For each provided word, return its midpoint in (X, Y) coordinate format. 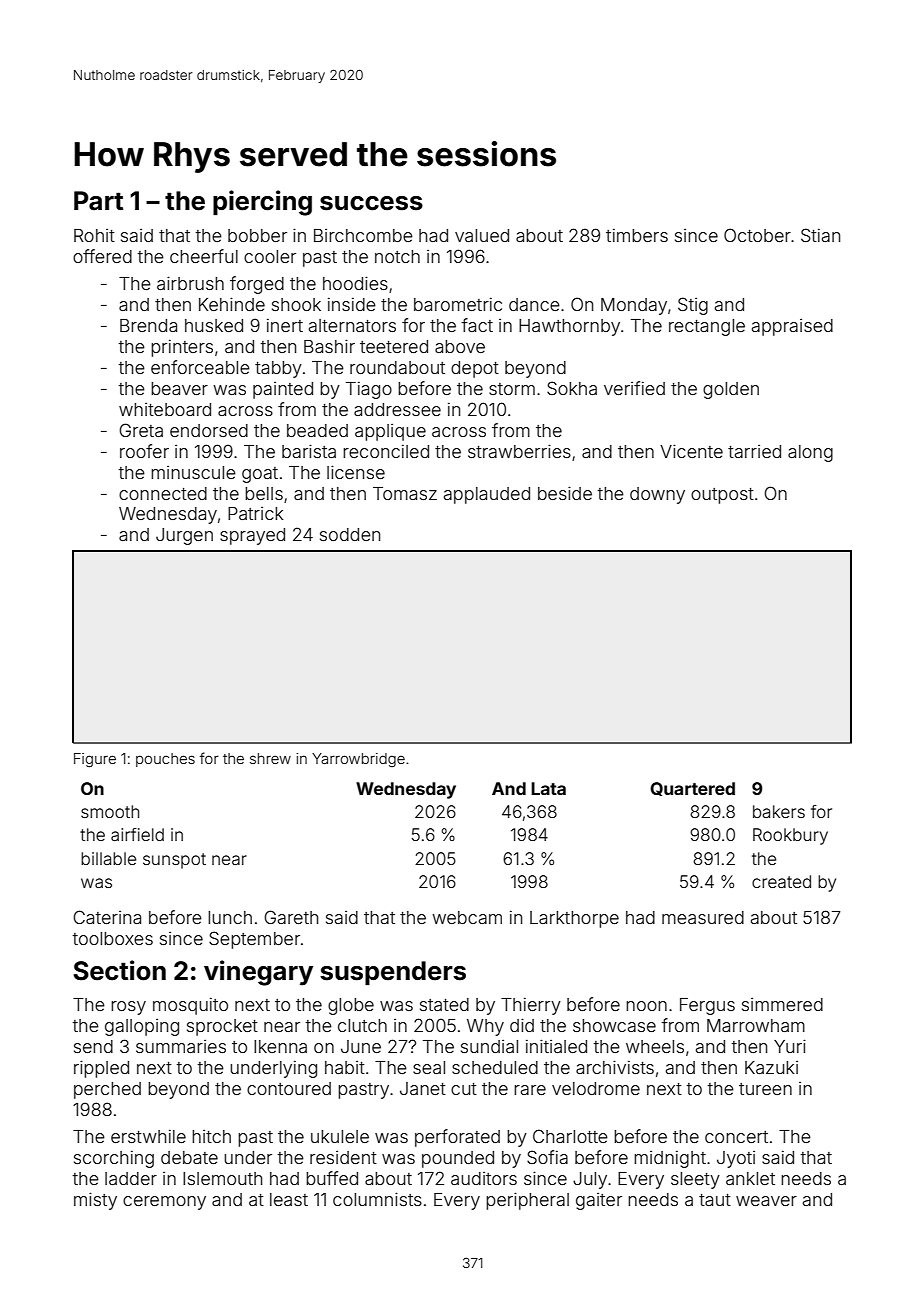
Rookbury (790, 836)
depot (475, 369)
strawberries (519, 451)
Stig (693, 306)
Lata (548, 788)
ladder (131, 1178)
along (810, 453)
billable (108, 858)
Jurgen (184, 536)
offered (102, 256)
